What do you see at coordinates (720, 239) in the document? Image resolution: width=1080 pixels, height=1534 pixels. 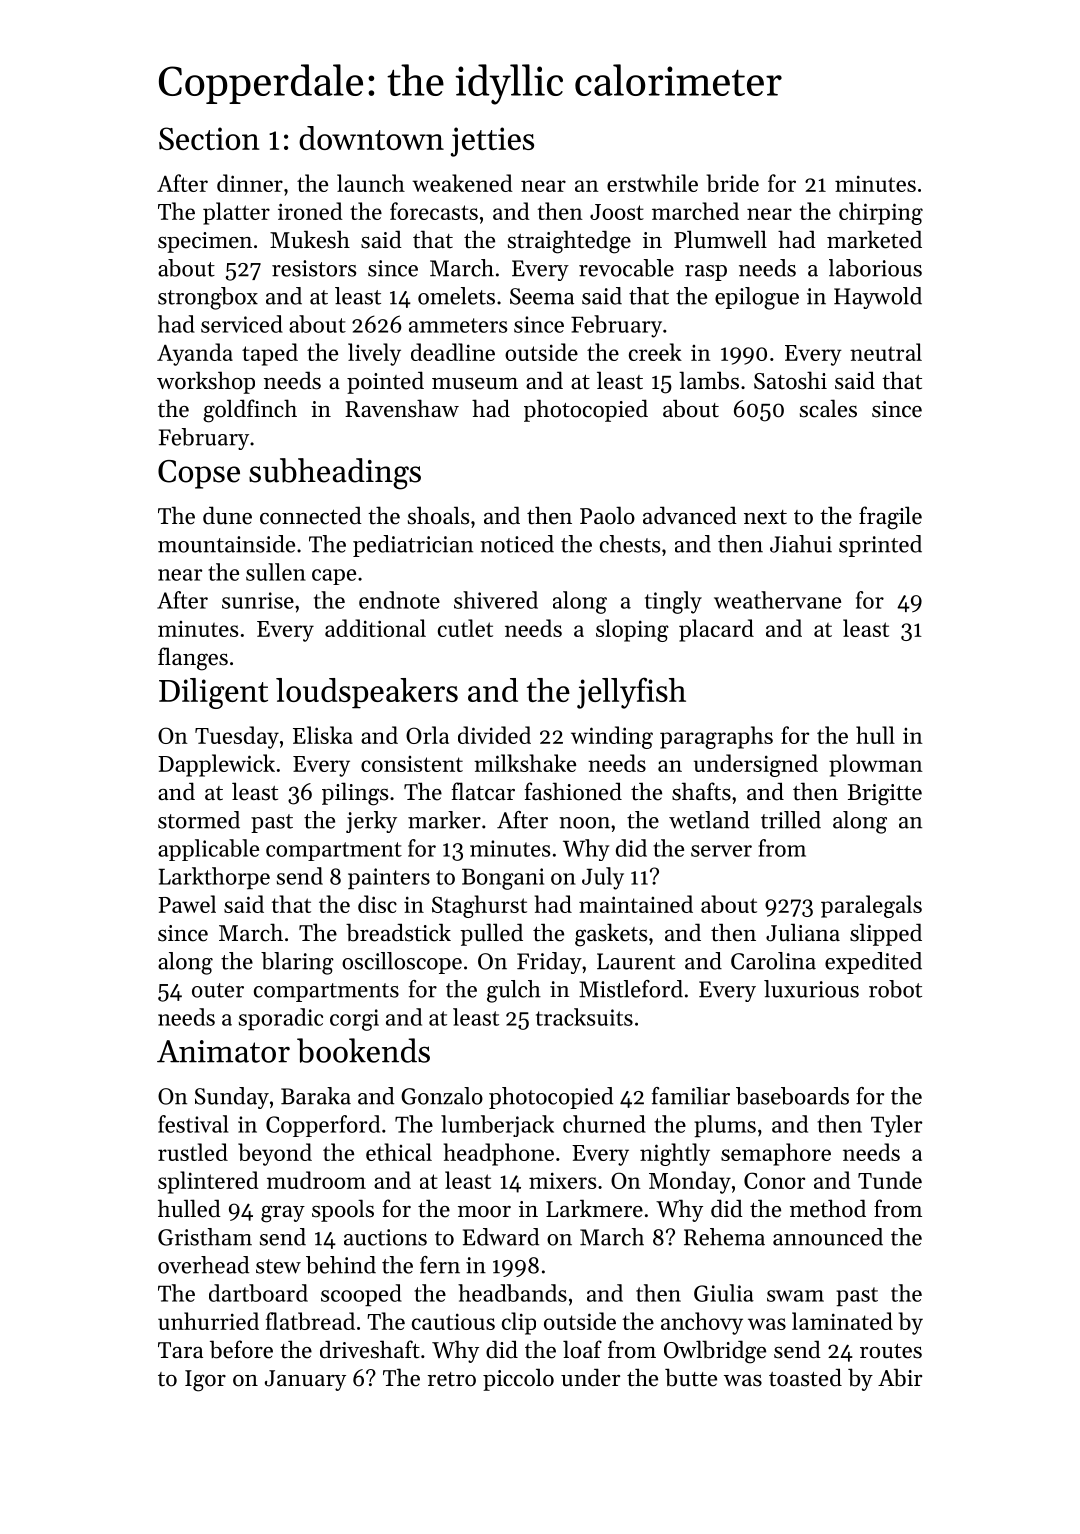 I see `Plumwell` at bounding box center [720, 239].
